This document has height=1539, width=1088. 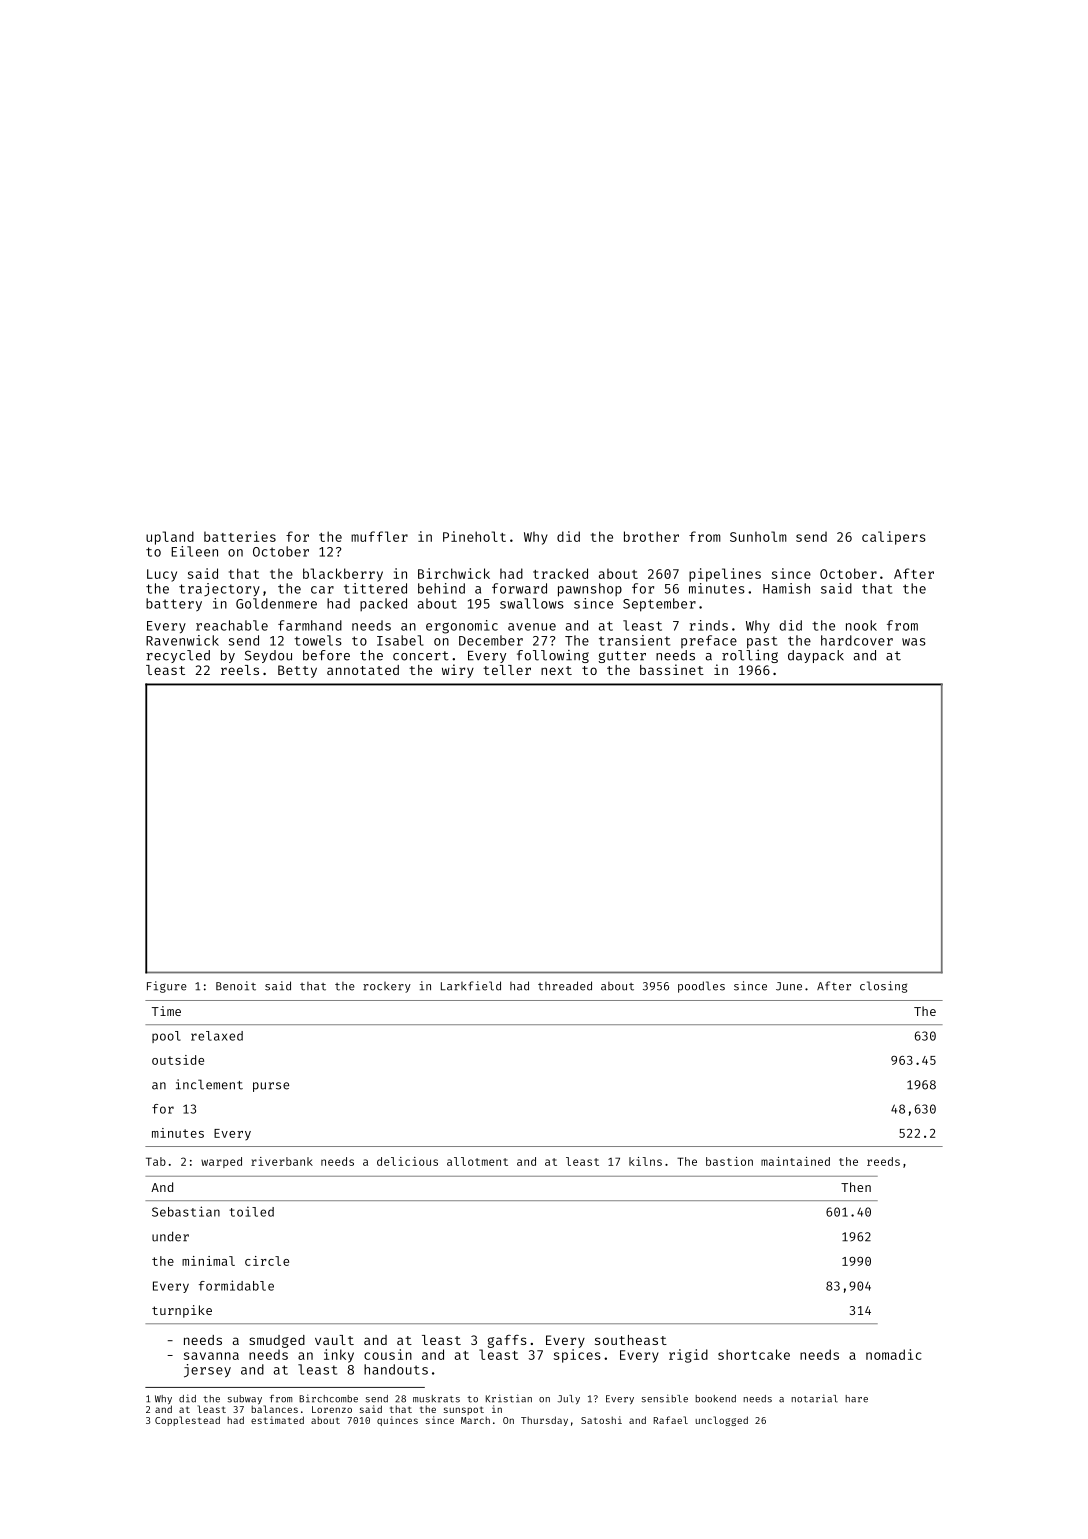 I want to click on nomadic, so click(x=894, y=1354).
